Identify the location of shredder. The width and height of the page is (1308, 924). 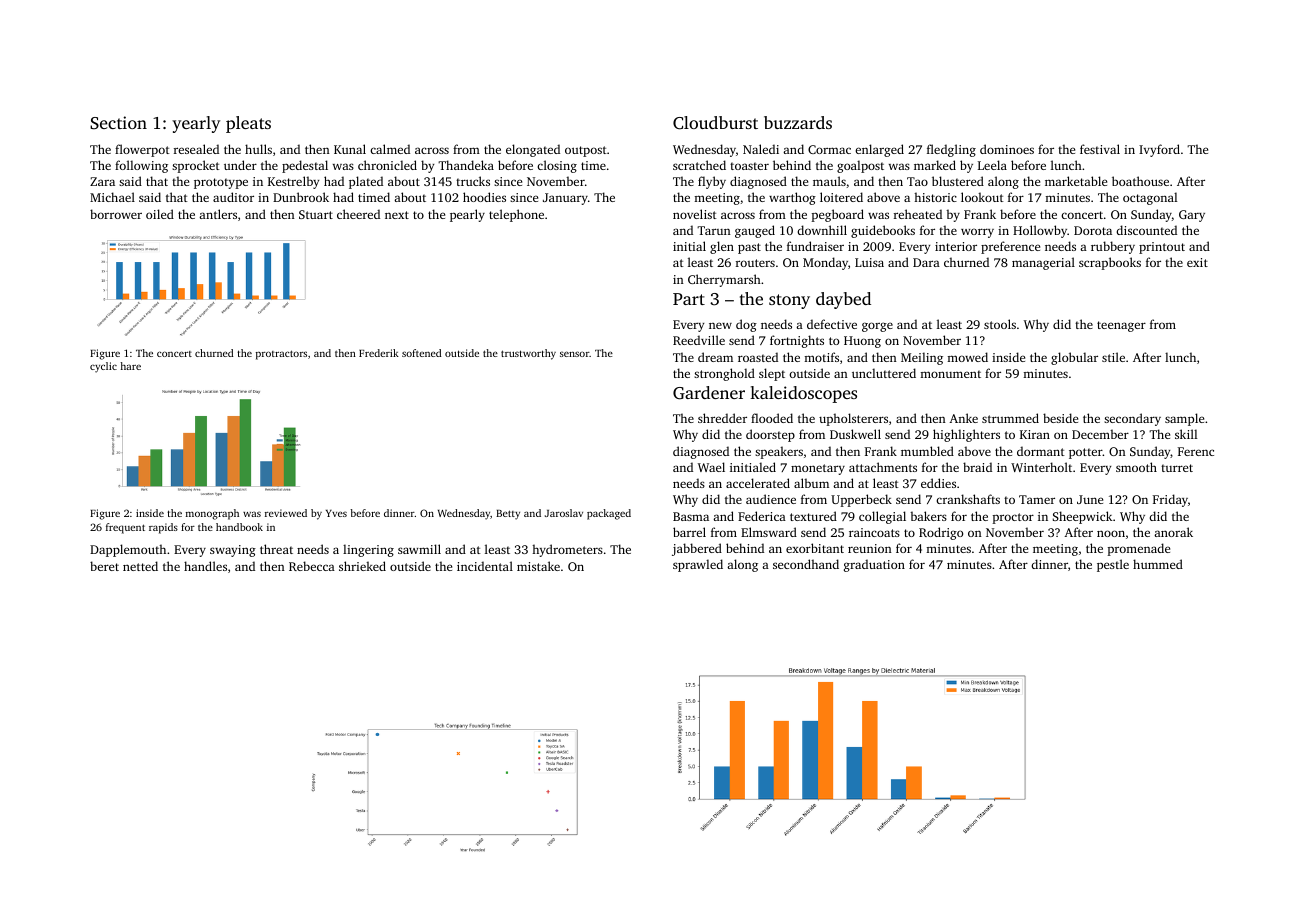
(722, 418).
